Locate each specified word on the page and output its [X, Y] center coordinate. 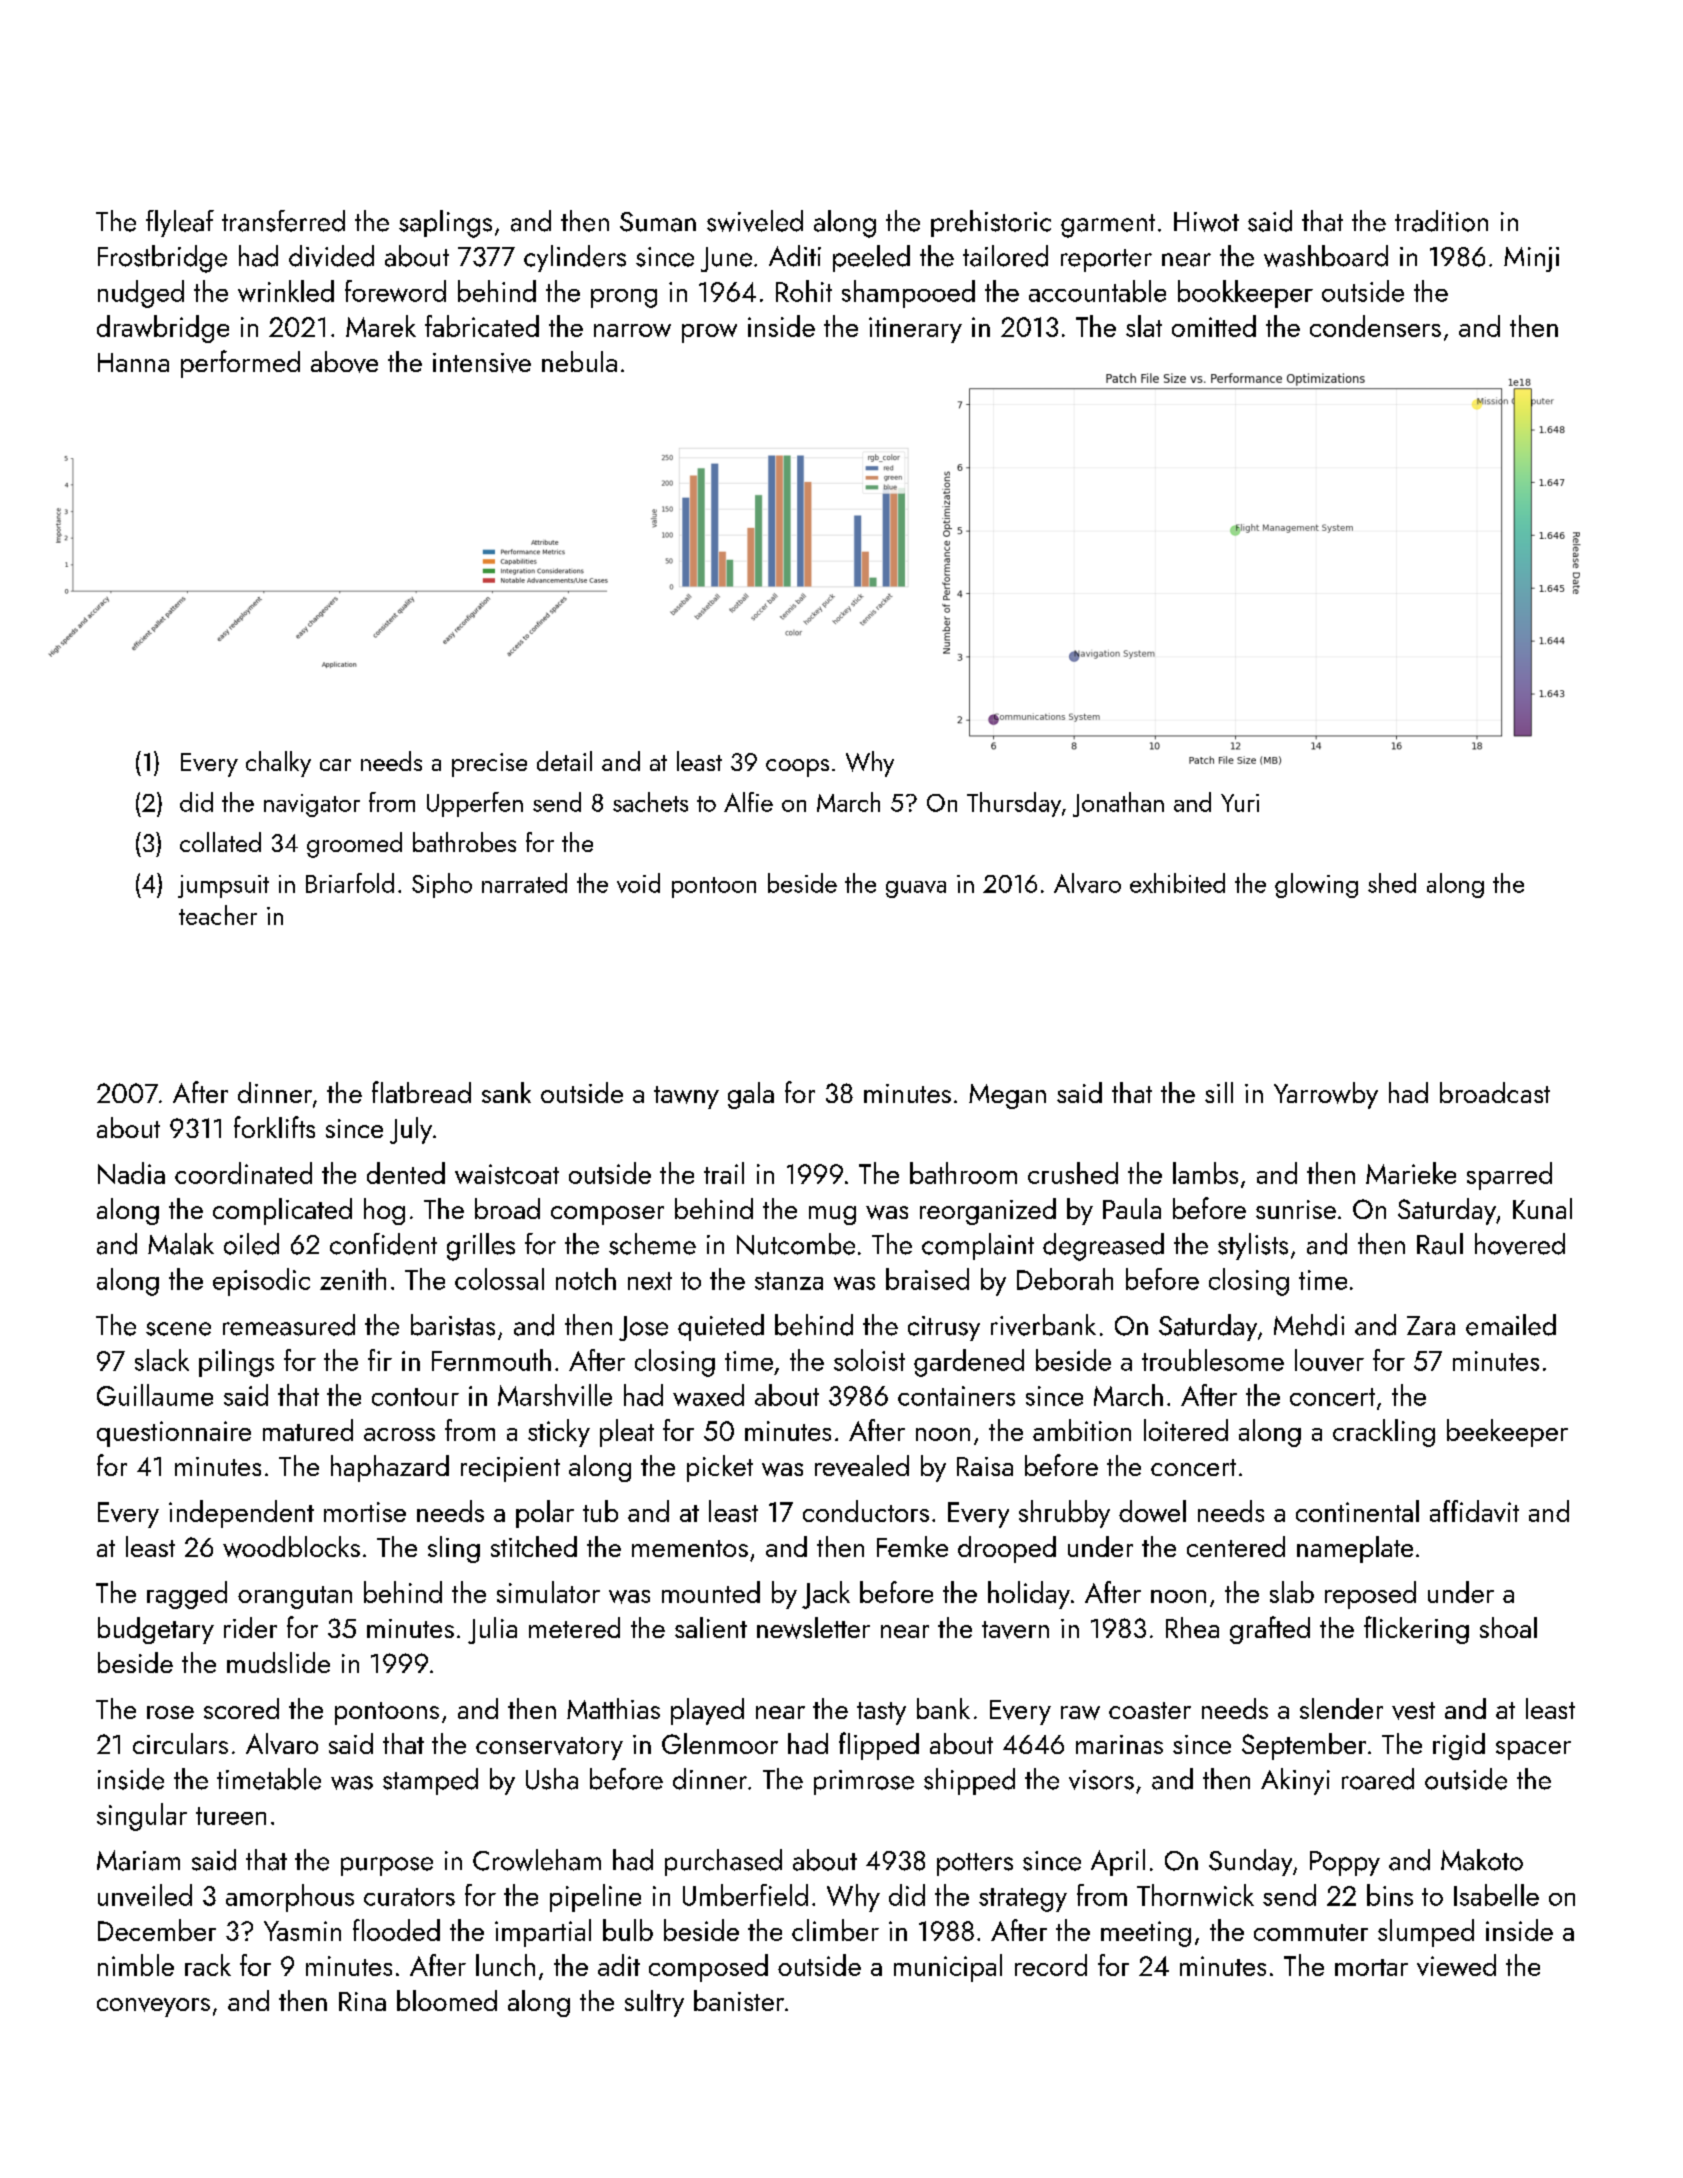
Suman [658, 222]
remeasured [289, 1325]
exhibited [1177, 883]
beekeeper [1507, 1433]
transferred [283, 221]
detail [564, 761]
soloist [869, 1360]
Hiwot [1206, 222]
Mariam [138, 1860]
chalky [278, 764]
